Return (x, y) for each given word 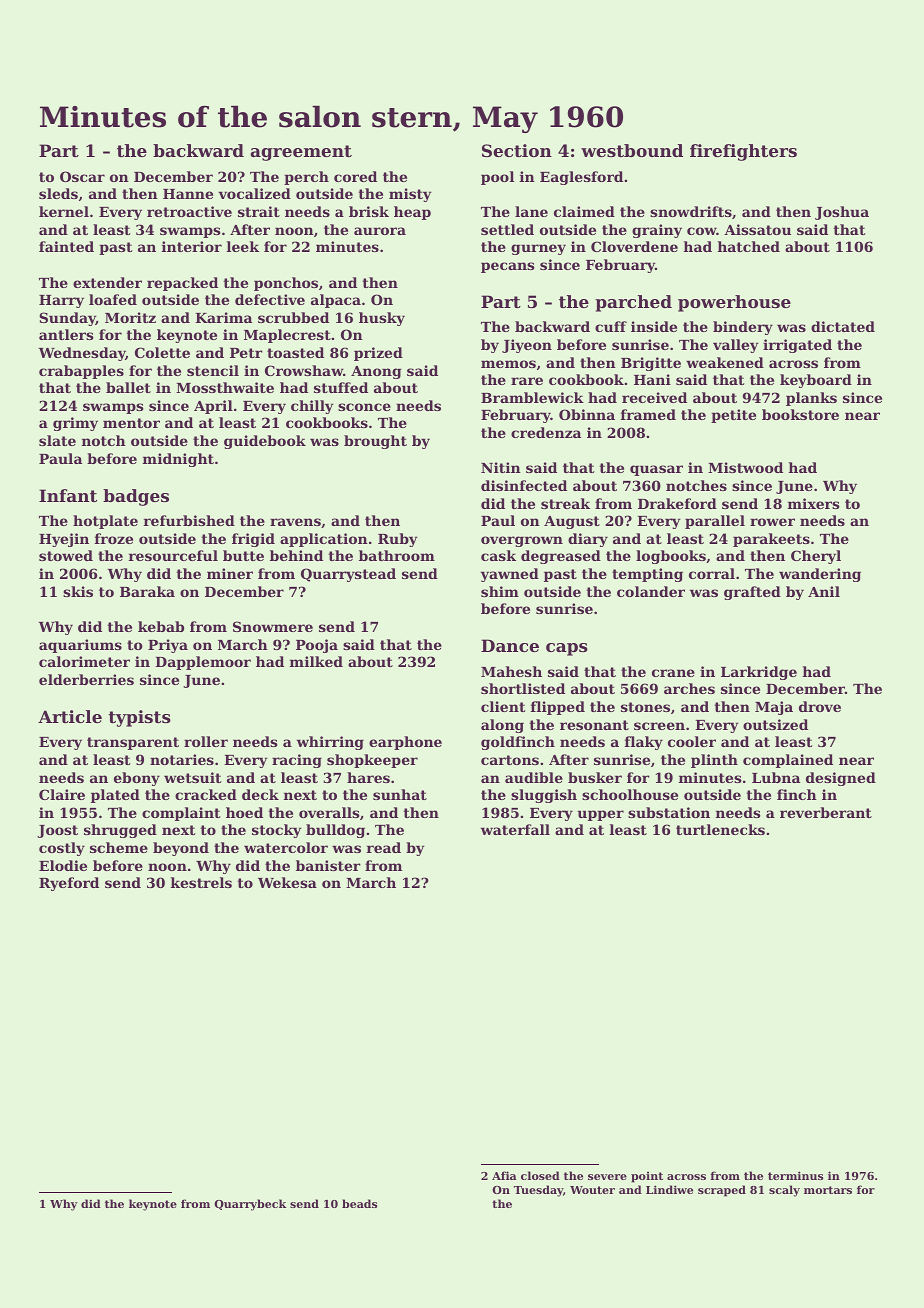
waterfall (515, 829)
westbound (632, 150)
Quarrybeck (250, 1205)
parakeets (771, 540)
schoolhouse (630, 794)
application (324, 540)
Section (517, 150)
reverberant (826, 812)
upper (601, 815)
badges (136, 497)
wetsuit (192, 777)
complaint (181, 814)
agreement (301, 153)
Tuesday (538, 1191)
